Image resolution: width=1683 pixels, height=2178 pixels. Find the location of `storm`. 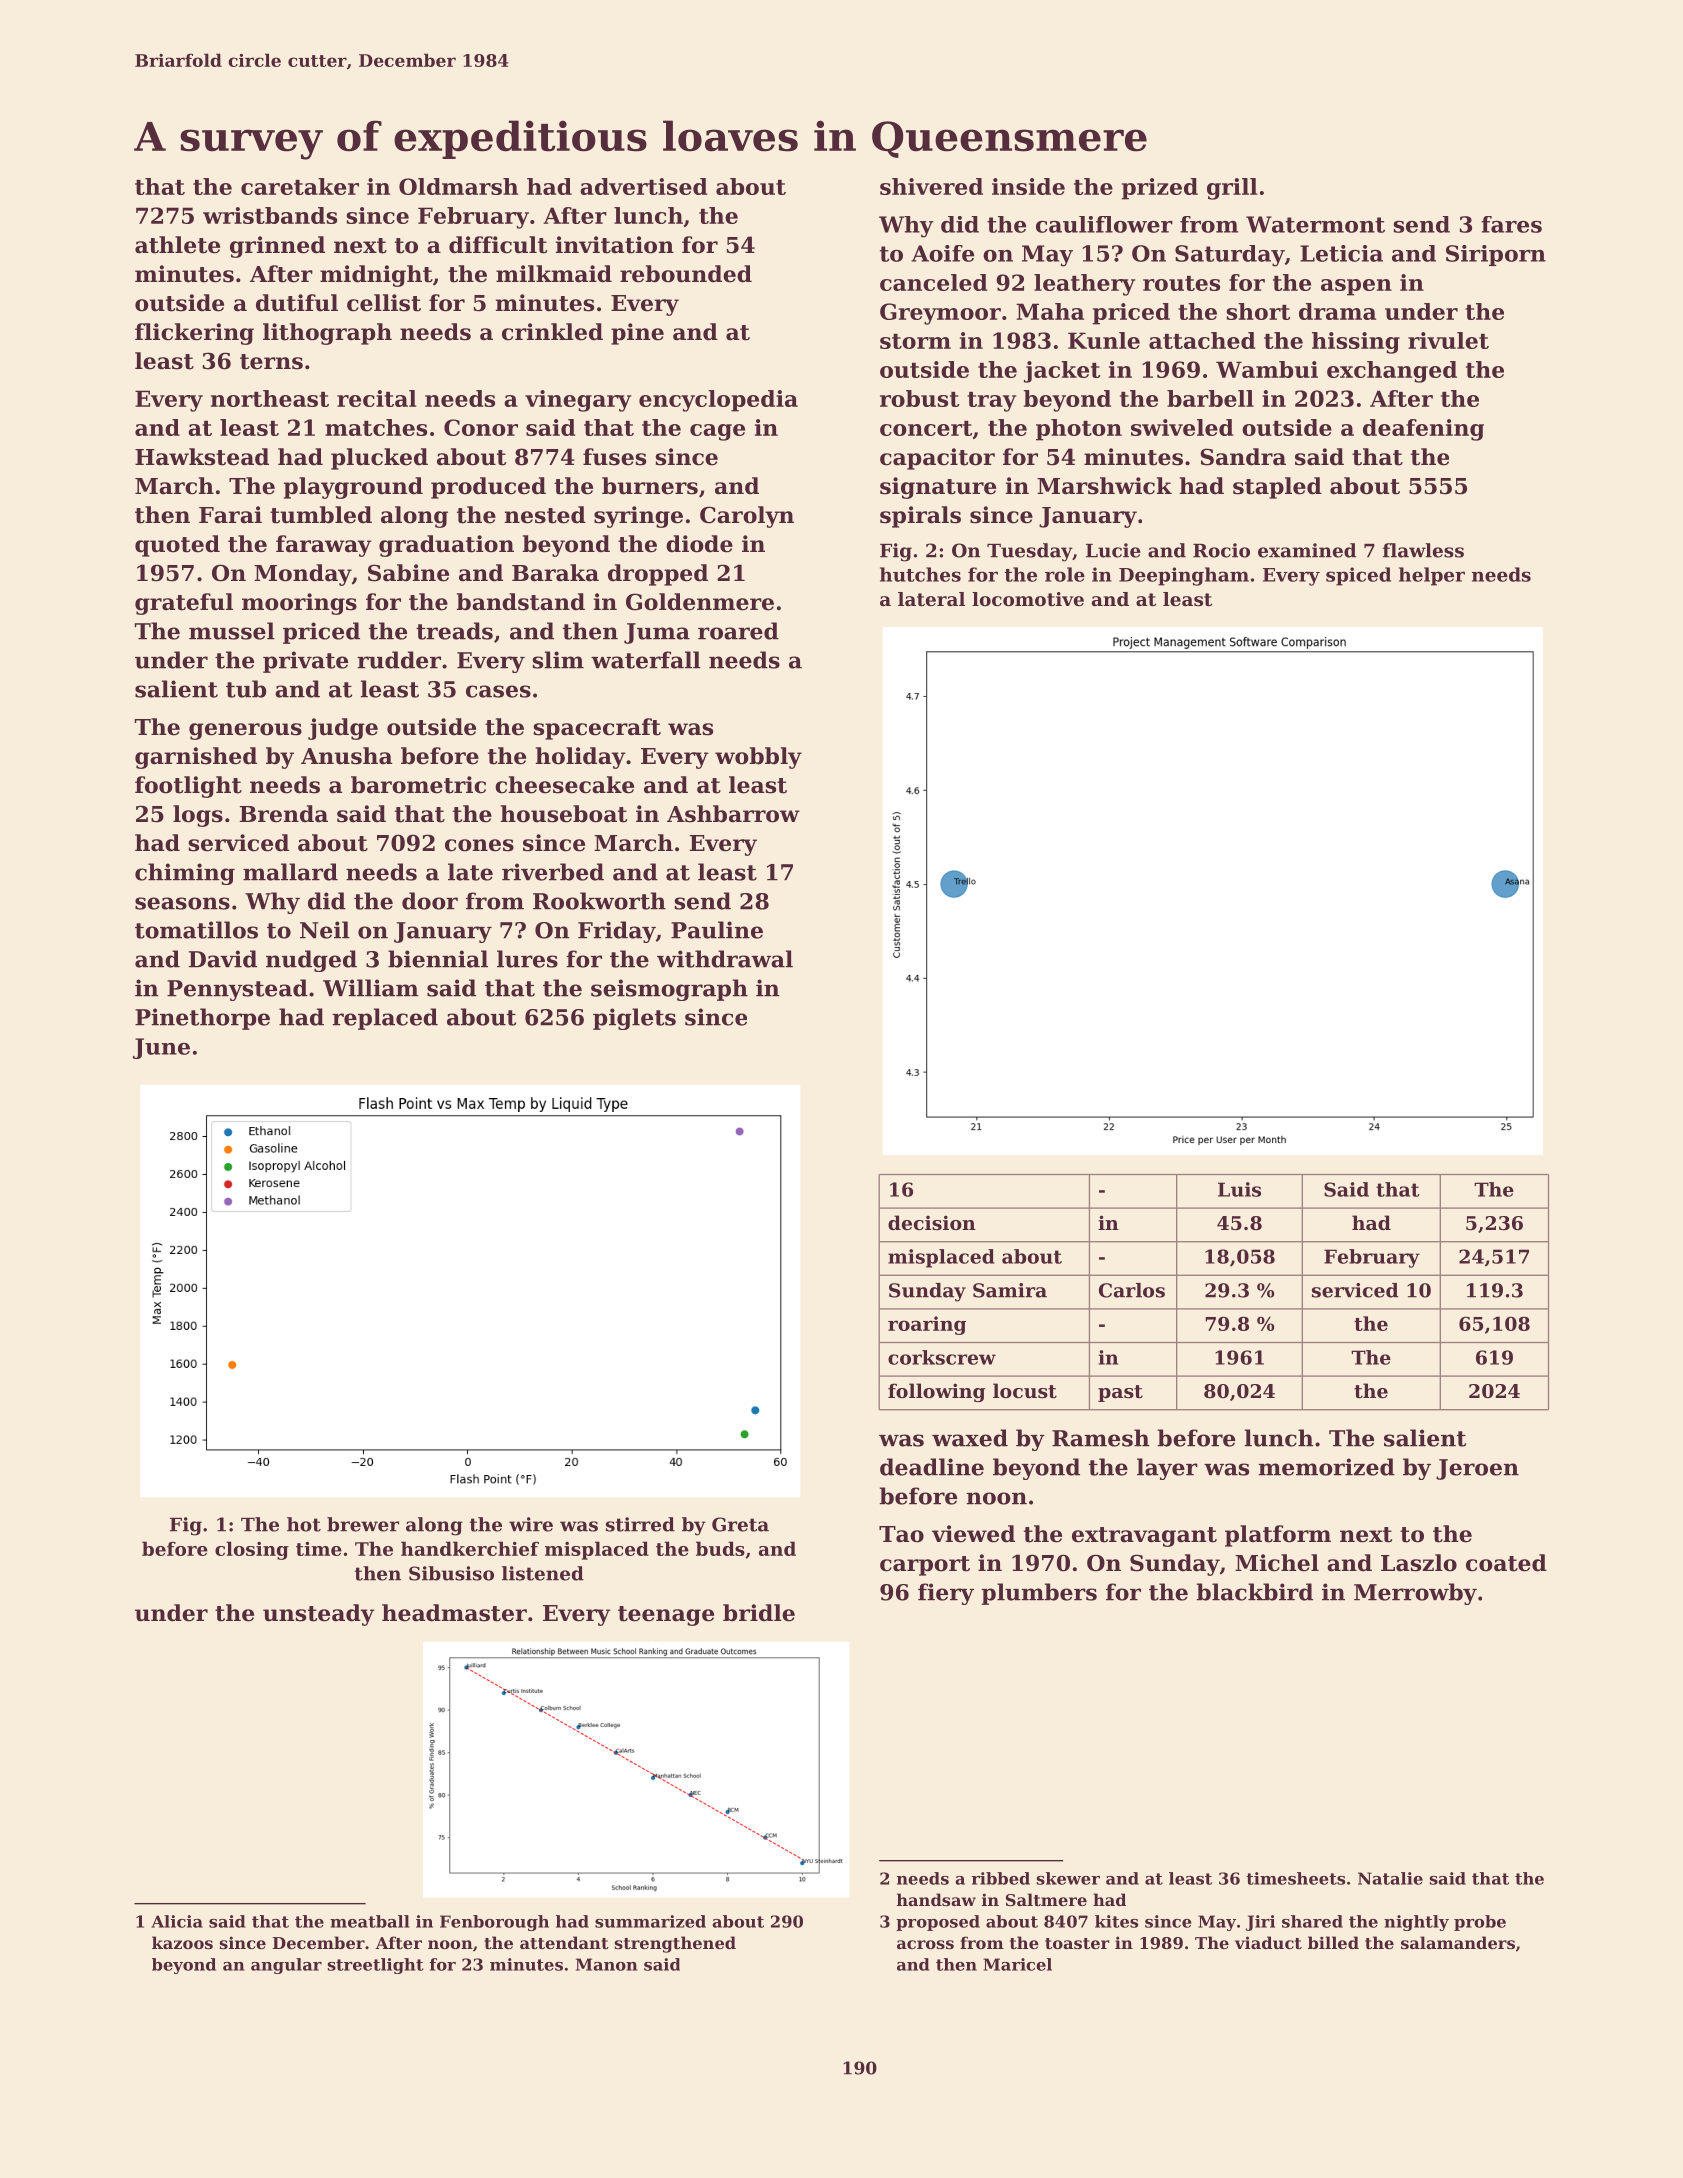

storm is located at coordinates (915, 341).
